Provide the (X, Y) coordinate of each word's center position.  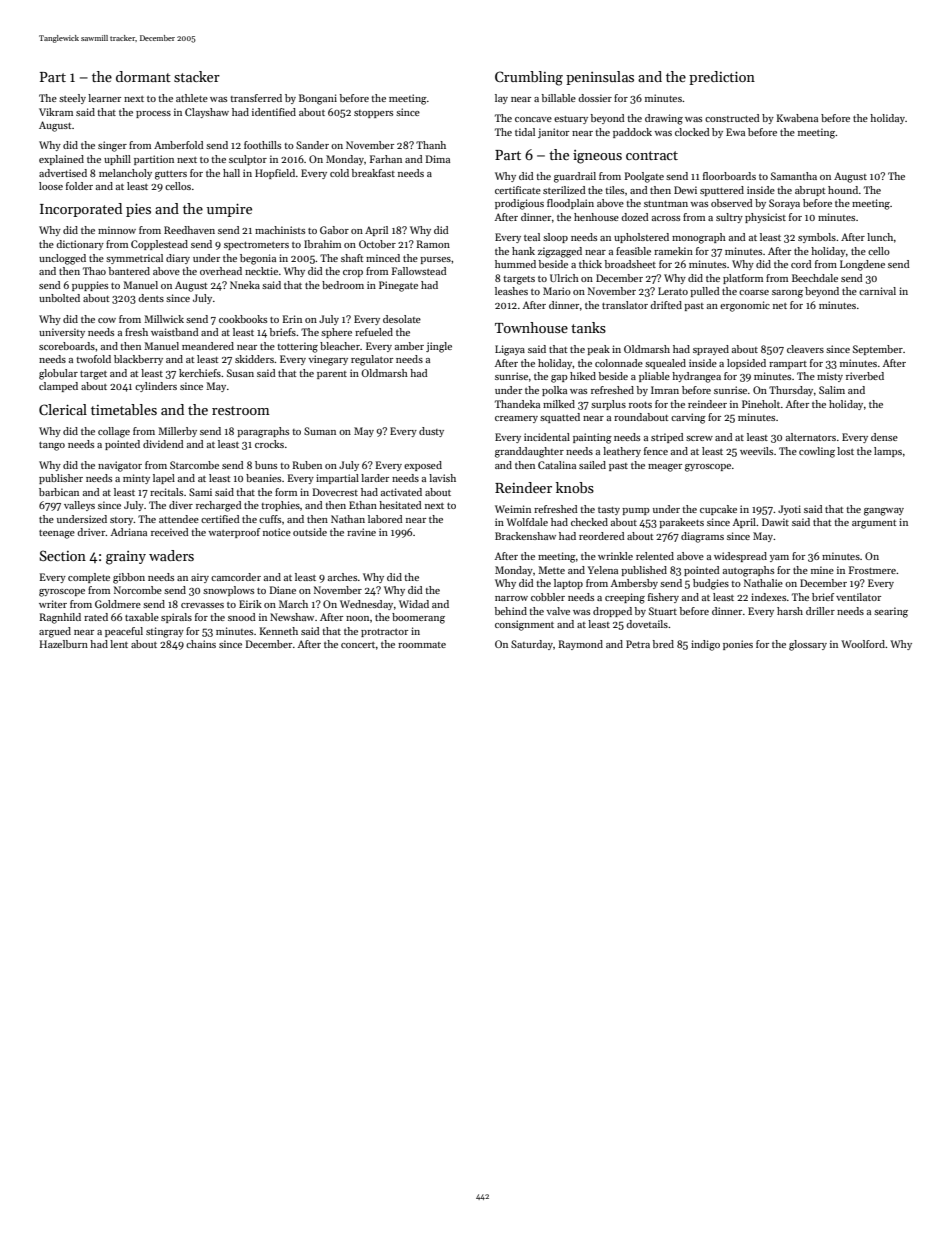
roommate (422, 645)
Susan (240, 373)
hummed (515, 264)
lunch (880, 237)
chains (201, 644)
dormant (143, 76)
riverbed (865, 376)
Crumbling (529, 78)
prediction (722, 78)
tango (52, 446)
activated (401, 492)
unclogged (62, 259)
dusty (431, 432)
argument (874, 524)
